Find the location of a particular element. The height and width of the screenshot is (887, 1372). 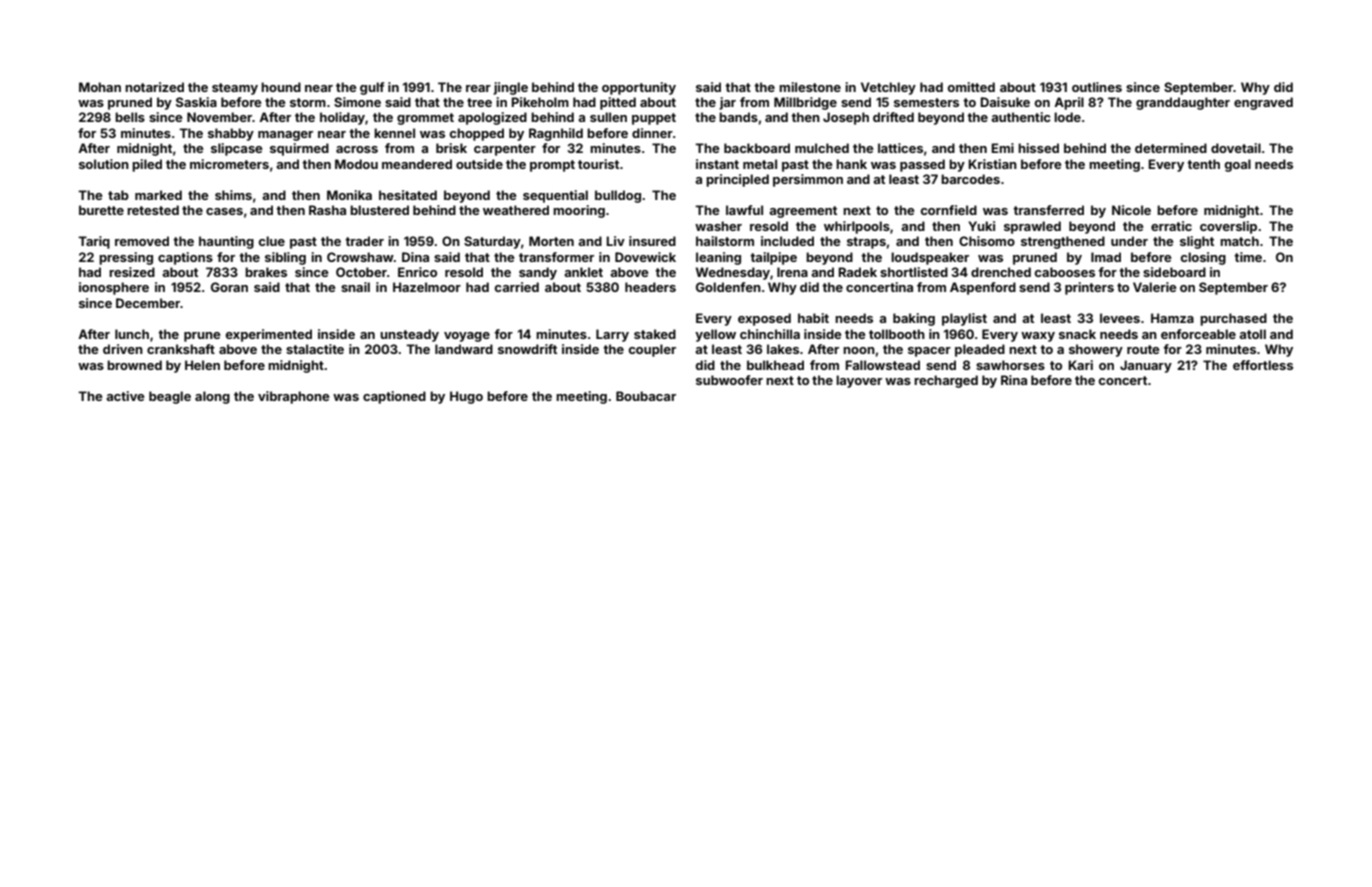

Rasha is located at coordinates (327, 210).
